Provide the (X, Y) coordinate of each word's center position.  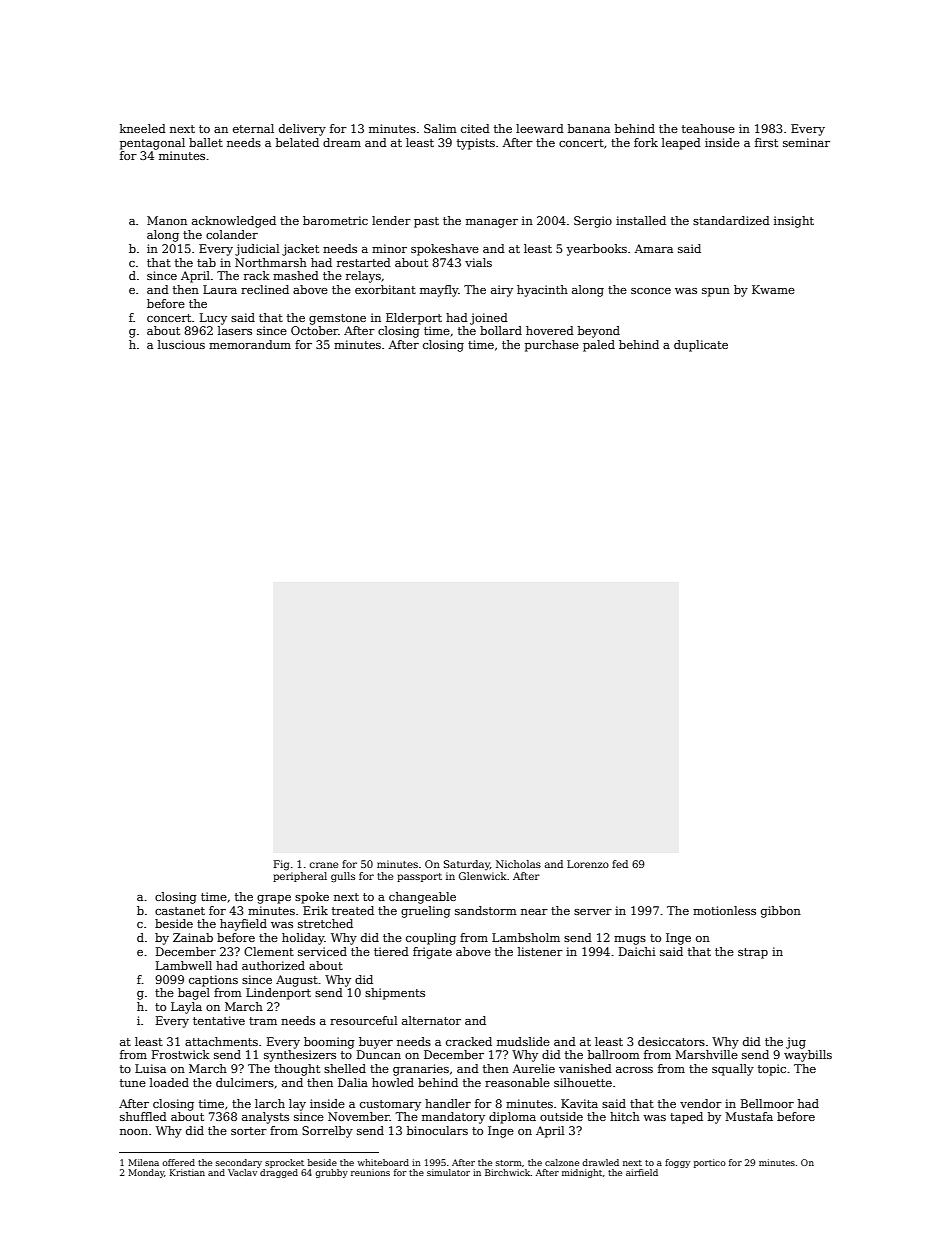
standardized (731, 220)
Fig (281, 865)
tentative (219, 1020)
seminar (806, 142)
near (534, 912)
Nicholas (518, 864)
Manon (167, 220)
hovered (550, 330)
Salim (440, 128)
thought (297, 1070)
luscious (181, 344)
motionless (724, 910)
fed (620, 864)
